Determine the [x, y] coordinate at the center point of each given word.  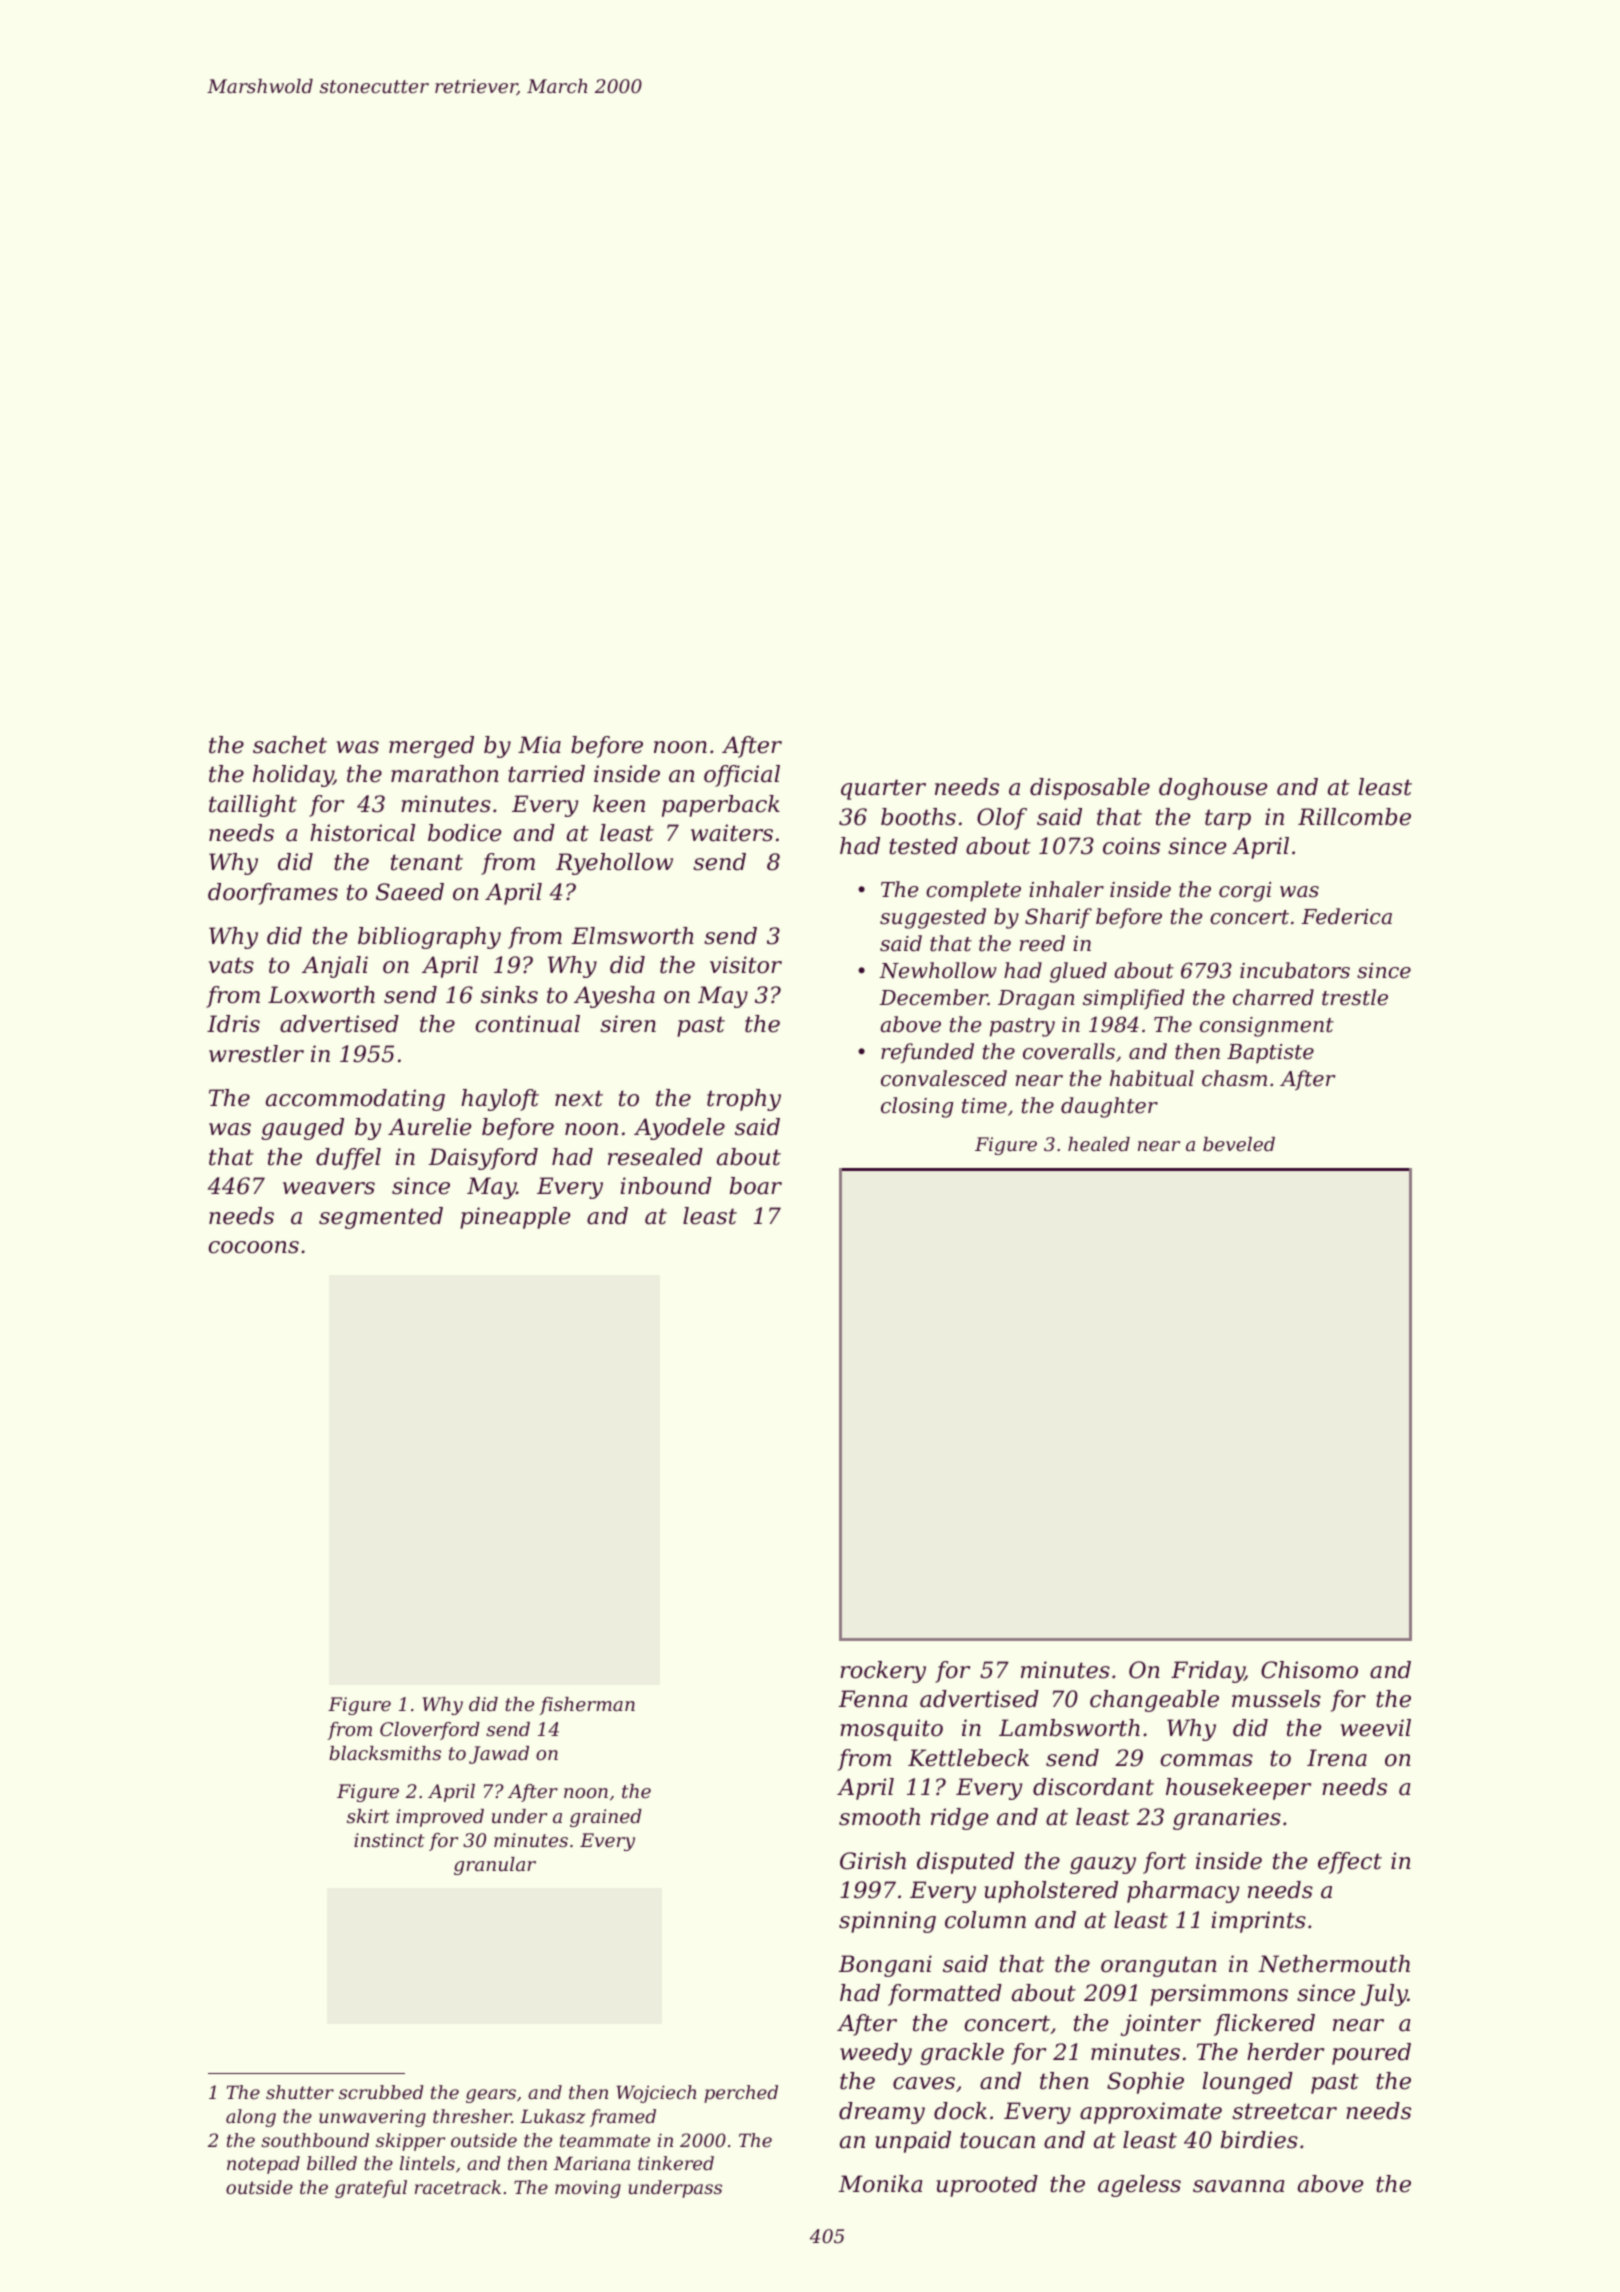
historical [362, 833]
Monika [880, 2184]
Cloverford [430, 1731]
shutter [300, 2092]
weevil [1376, 1728]
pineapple [515, 1218]
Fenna [873, 1699]
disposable [1090, 789]
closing [917, 1107]
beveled [1239, 1144]
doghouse [1213, 789]
